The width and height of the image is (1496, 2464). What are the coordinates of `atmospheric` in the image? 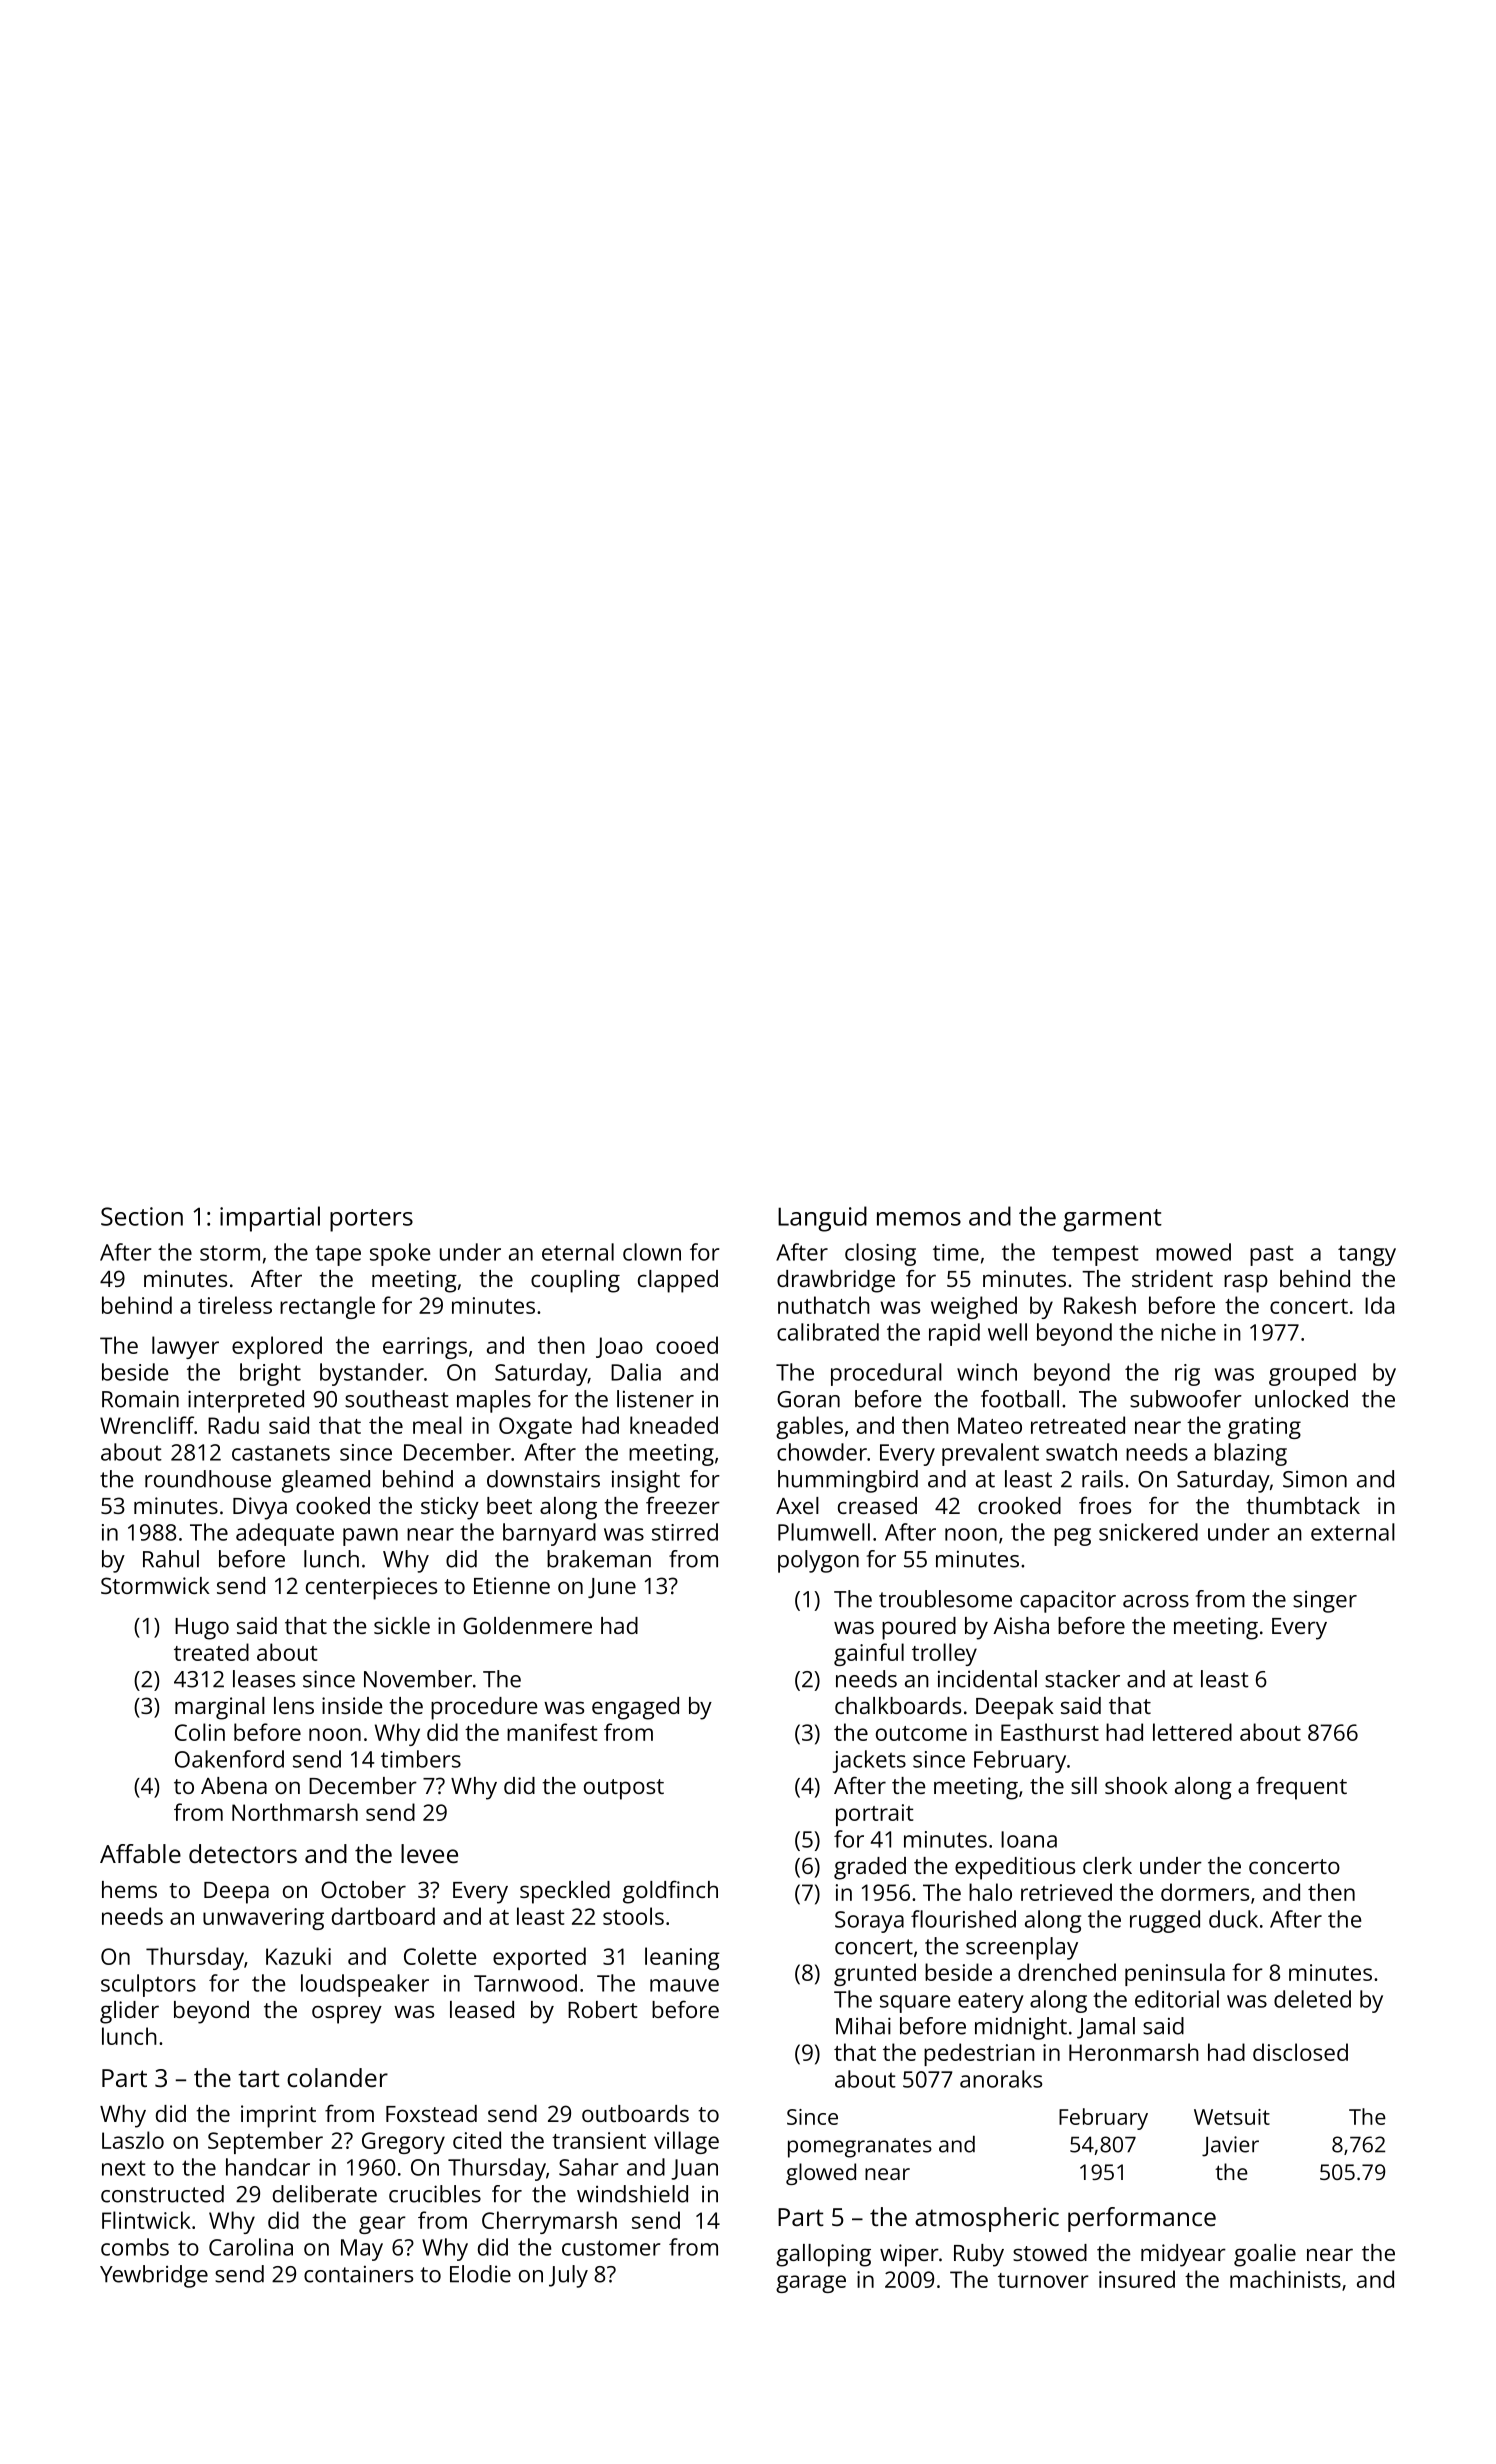 It's located at (987, 2219).
